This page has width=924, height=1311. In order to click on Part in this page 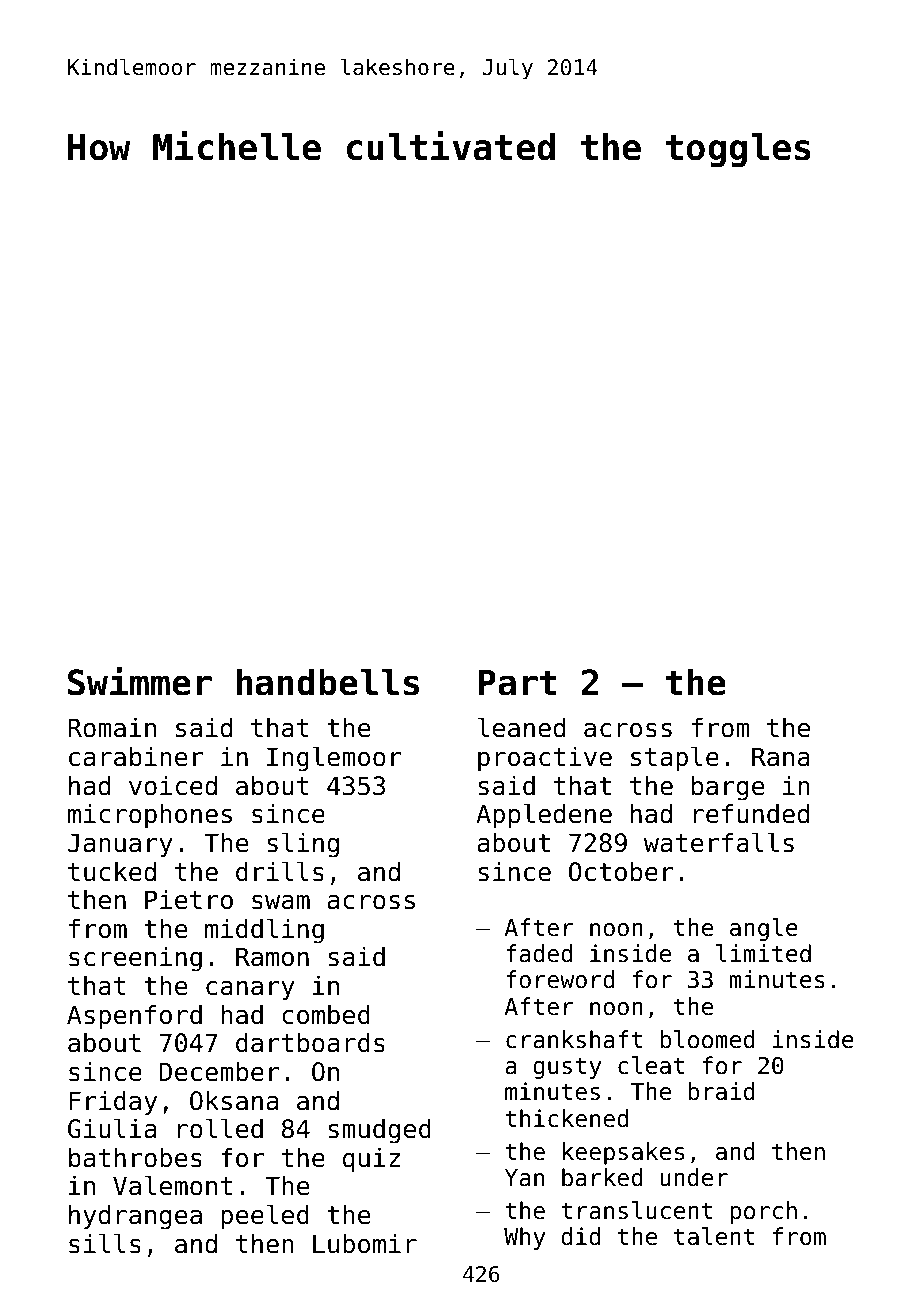, I will do `click(517, 682)`.
